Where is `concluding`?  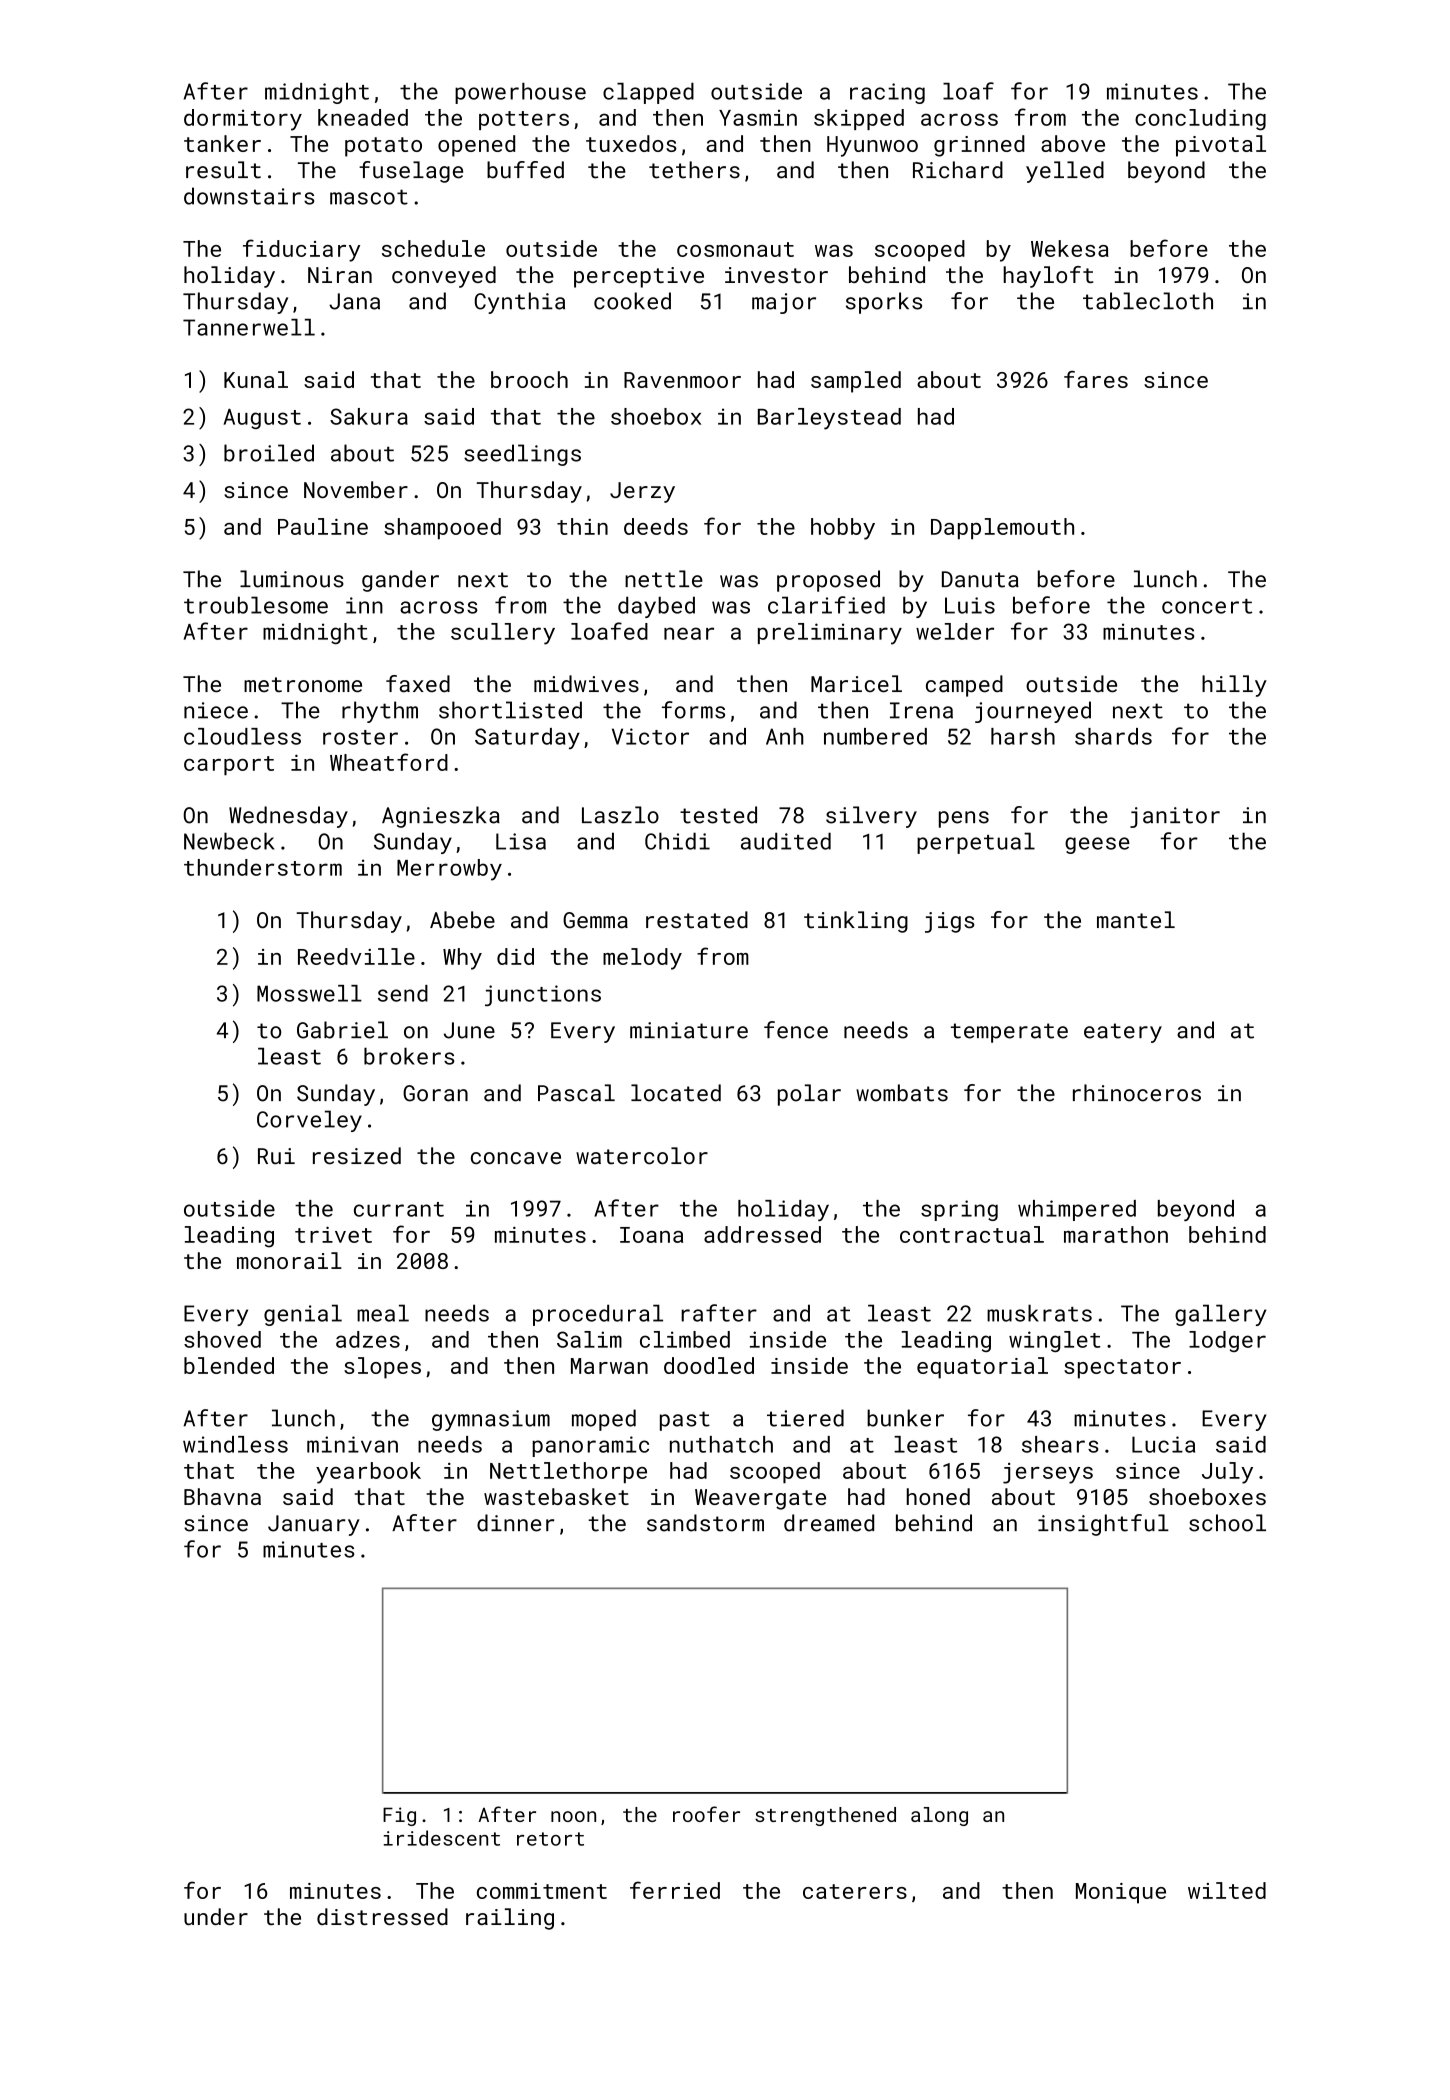 concluding is located at coordinates (1200, 120).
